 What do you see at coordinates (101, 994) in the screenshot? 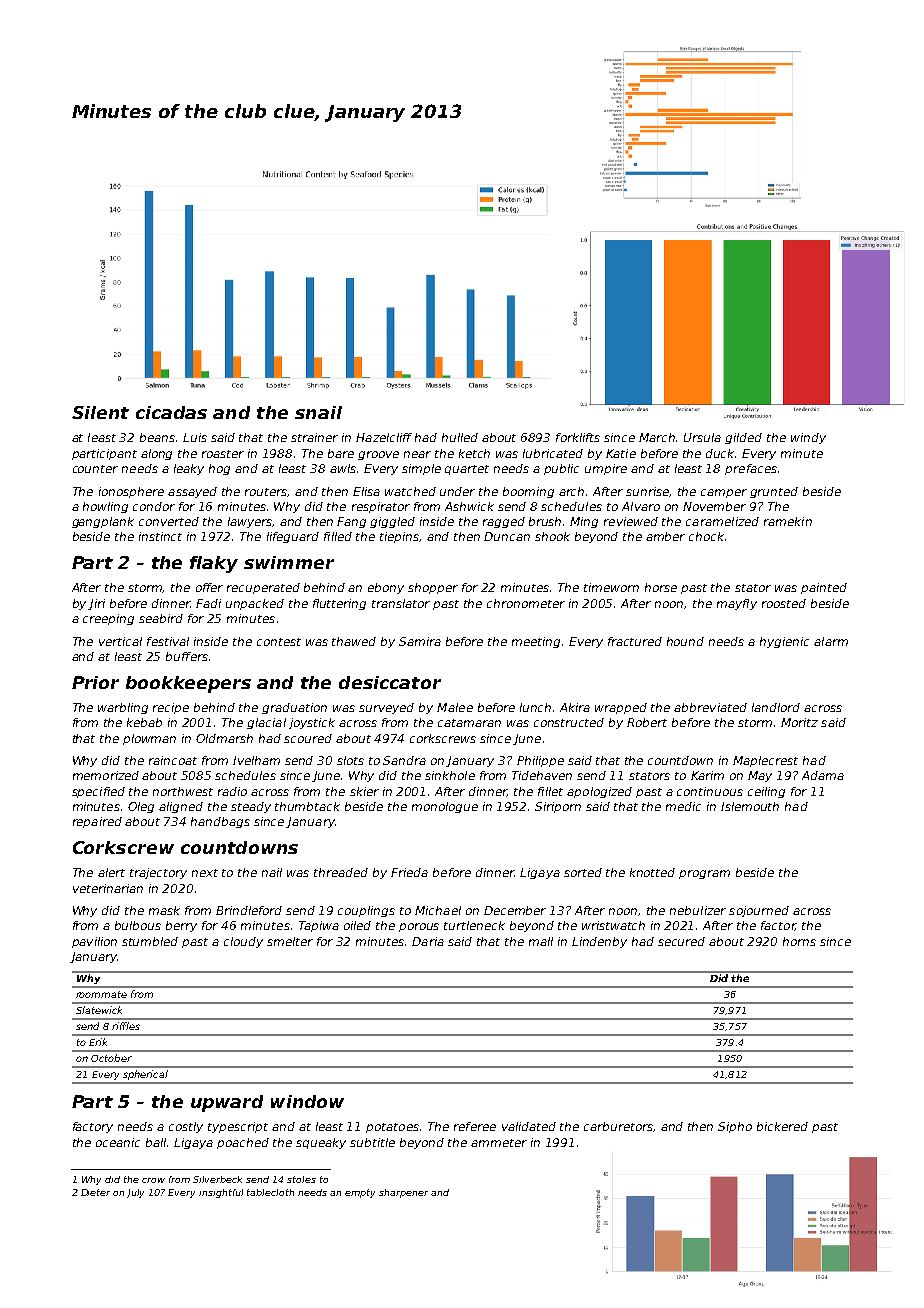
I see `roommate` at bounding box center [101, 994].
